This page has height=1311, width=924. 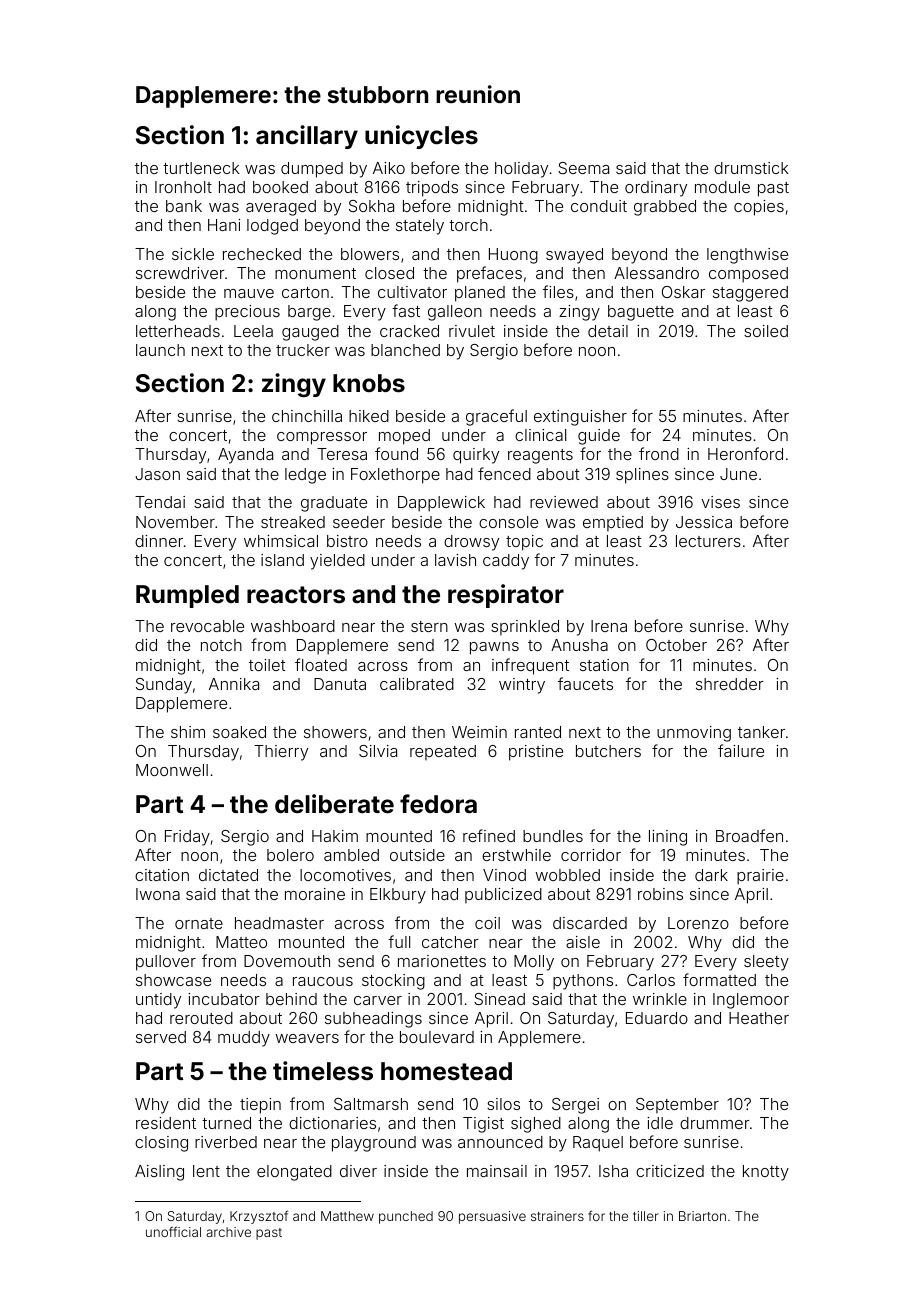 I want to click on turtleneck, so click(x=201, y=168).
